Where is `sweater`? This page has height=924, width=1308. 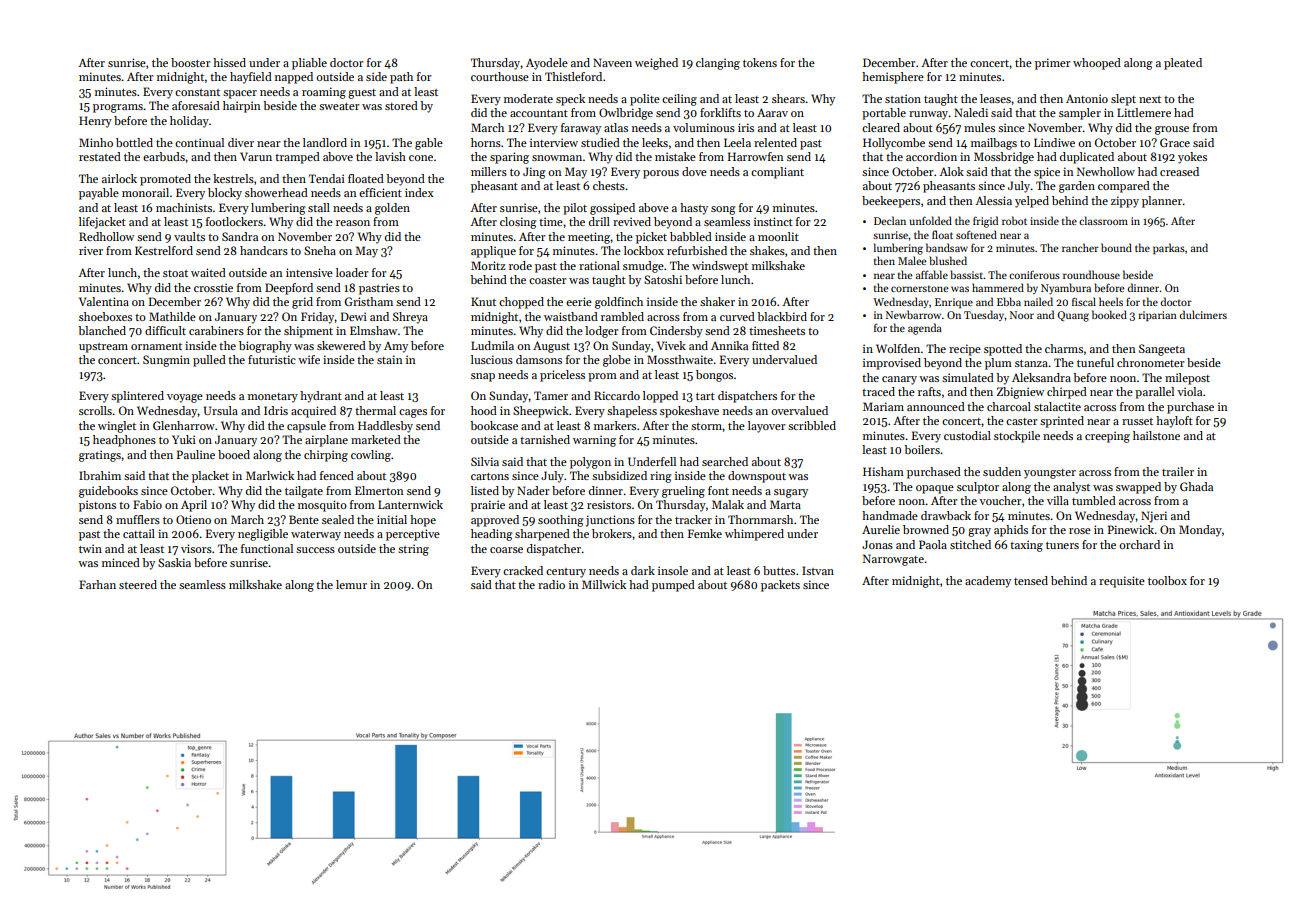
sweater is located at coordinates (339, 106).
